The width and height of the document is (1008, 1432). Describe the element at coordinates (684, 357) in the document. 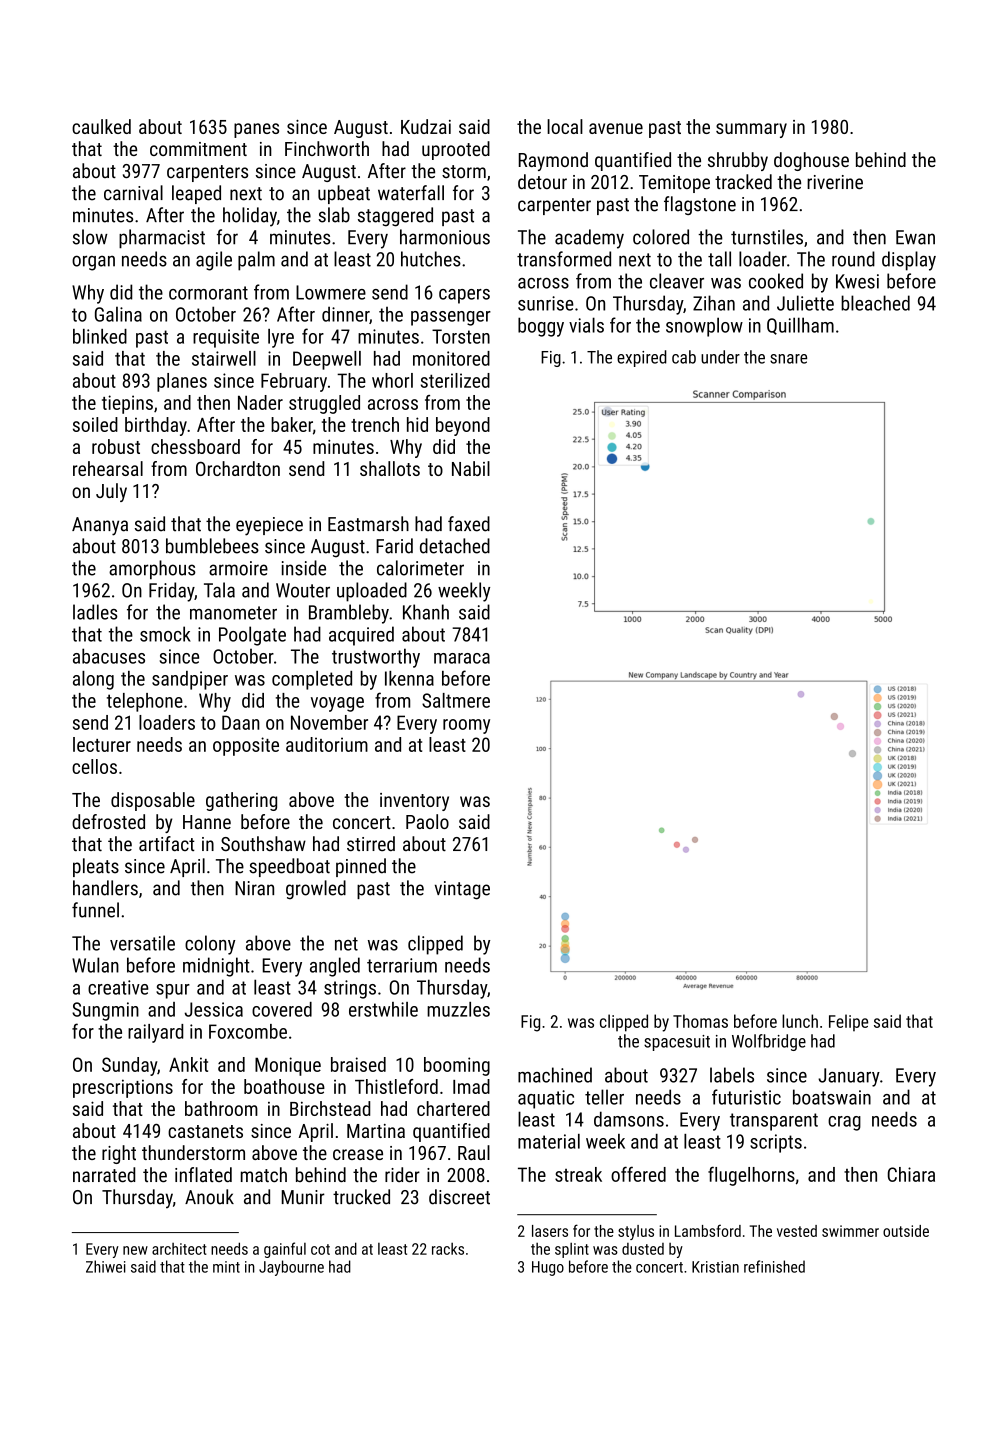

I see `cab` at that location.
